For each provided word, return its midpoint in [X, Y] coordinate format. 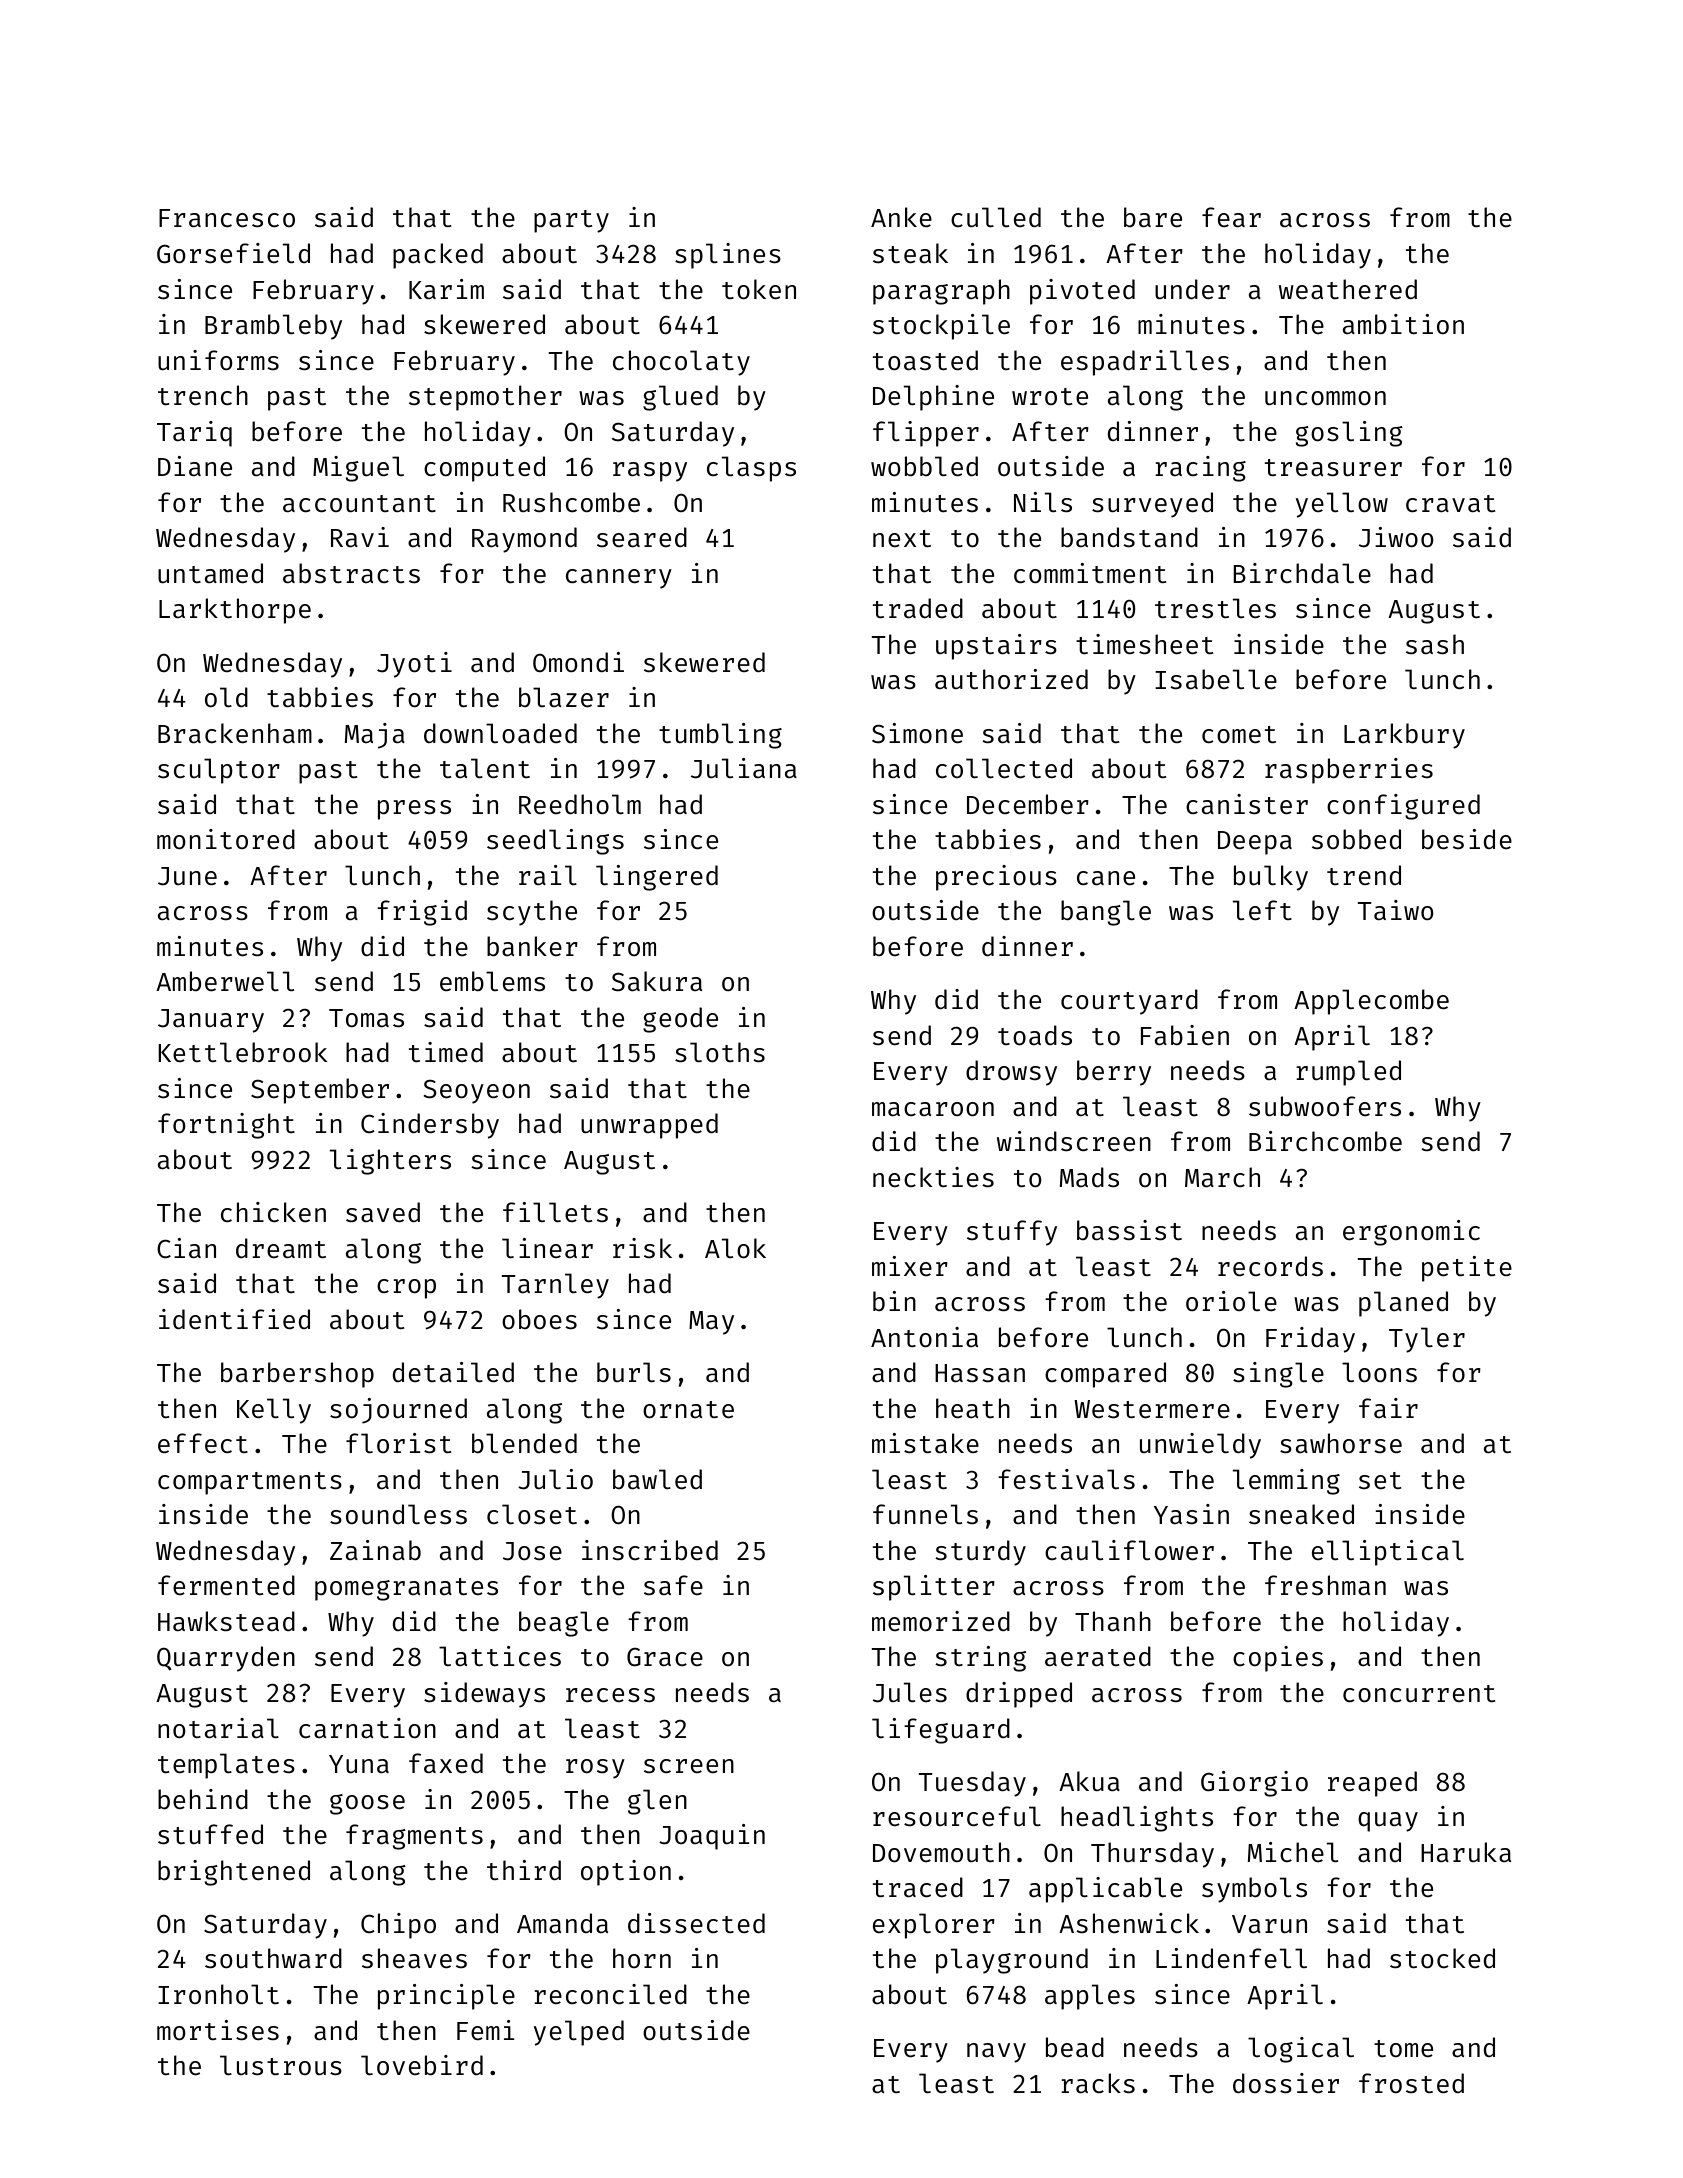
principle [446, 1997]
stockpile [941, 327]
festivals [1066, 1479]
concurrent [1419, 1694]
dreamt [281, 1248]
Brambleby [273, 327]
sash [1435, 644]
